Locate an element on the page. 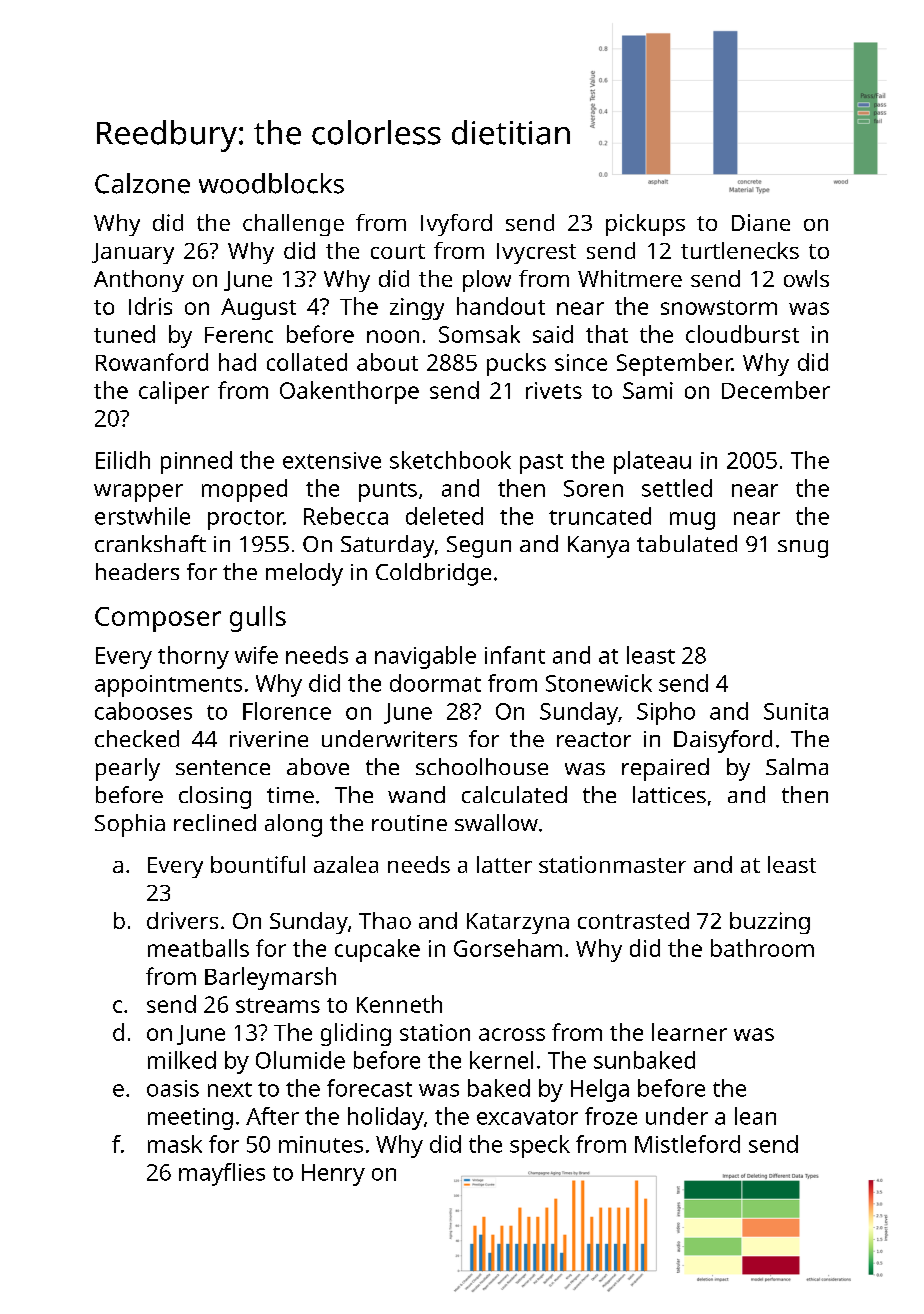  doormat is located at coordinates (435, 683).
